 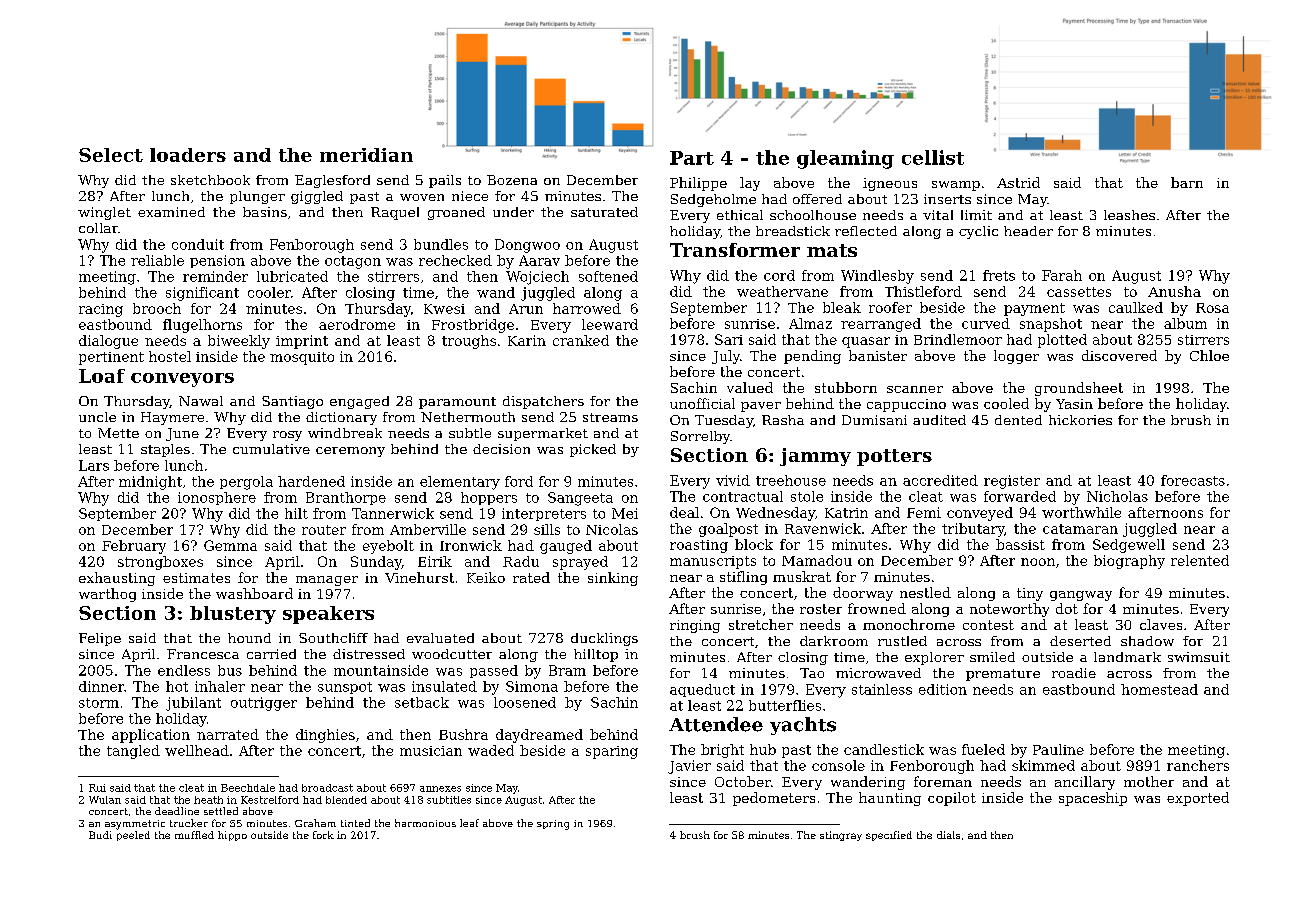 What do you see at coordinates (713, 200) in the document?
I see `Sedgeholme` at bounding box center [713, 200].
